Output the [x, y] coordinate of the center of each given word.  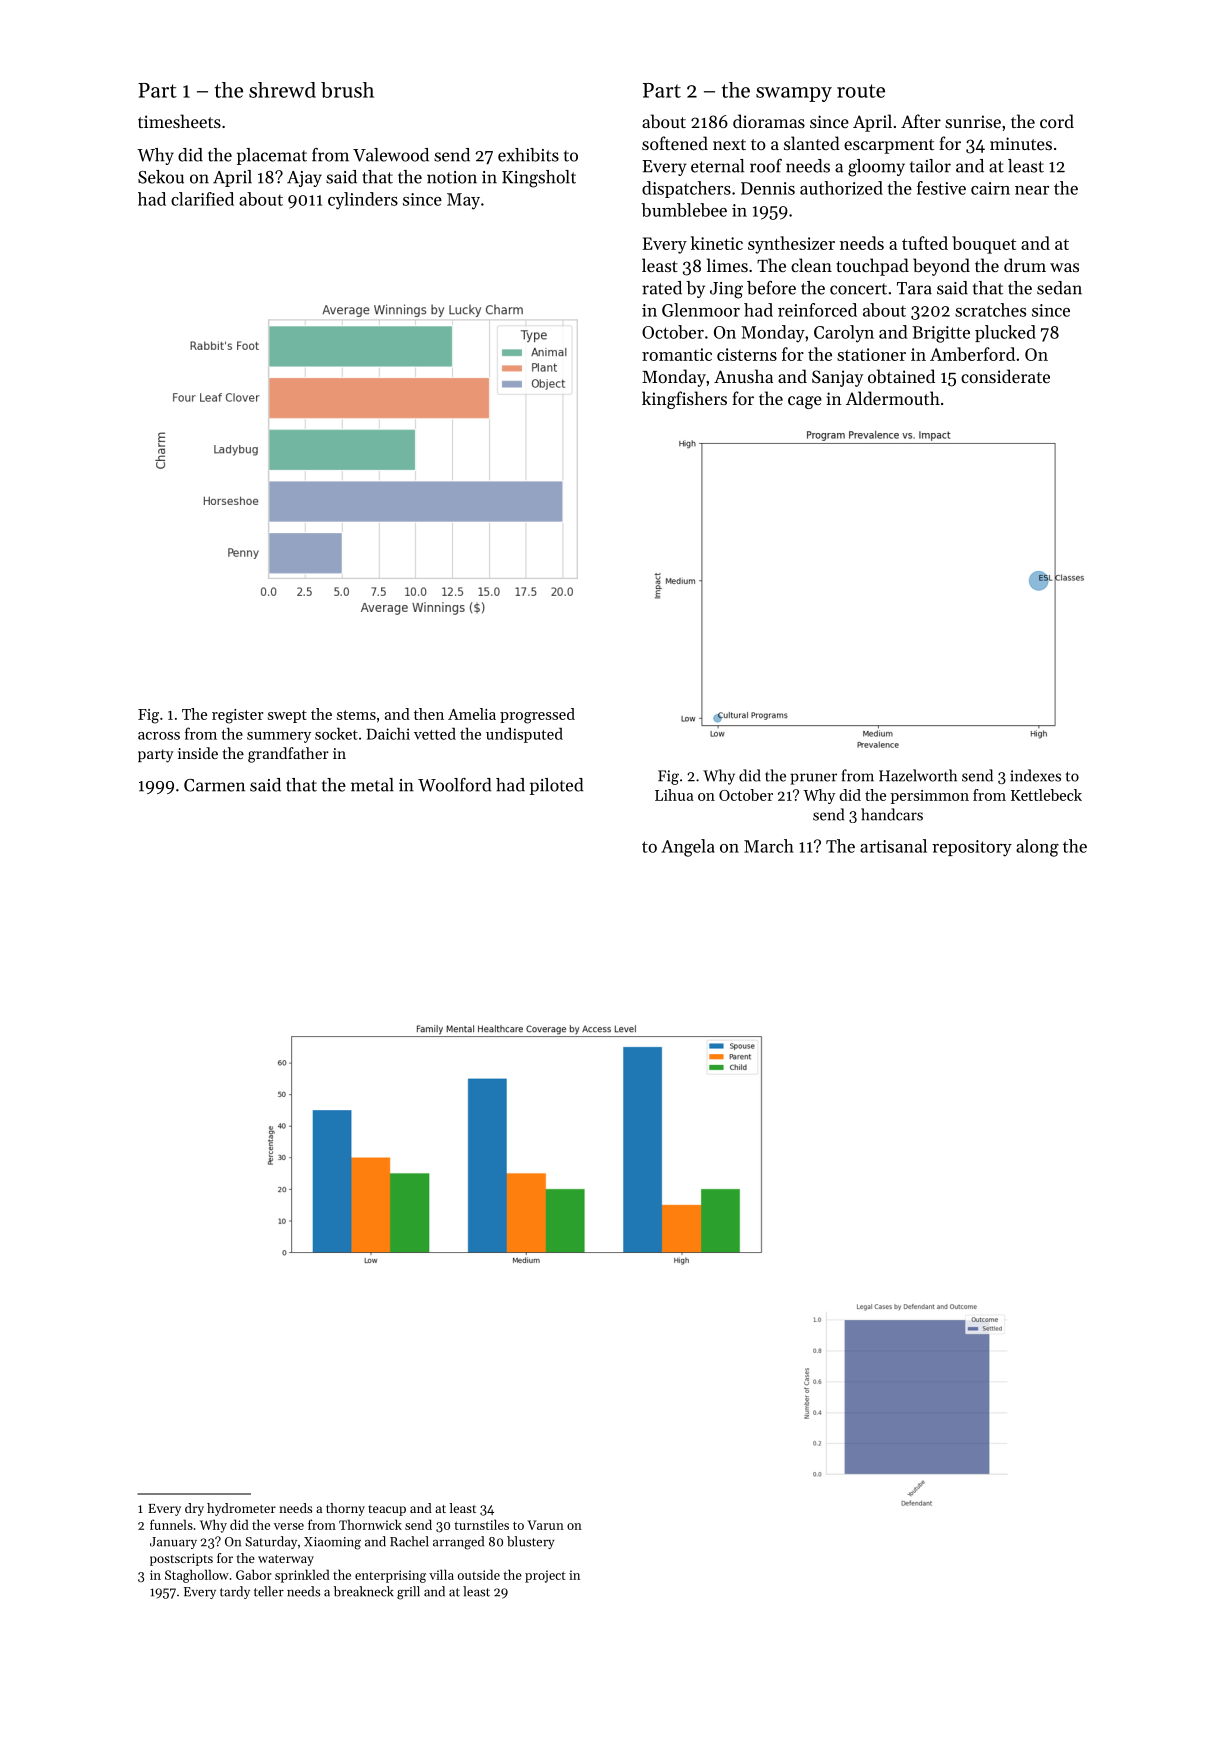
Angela [688, 848]
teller [269, 1591]
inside [198, 753]
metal [372, 785]
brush [347, 90]
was [1064, 267]
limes [727, 265]
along [1037, 848]
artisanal [893, 846]
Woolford [454, 785]
